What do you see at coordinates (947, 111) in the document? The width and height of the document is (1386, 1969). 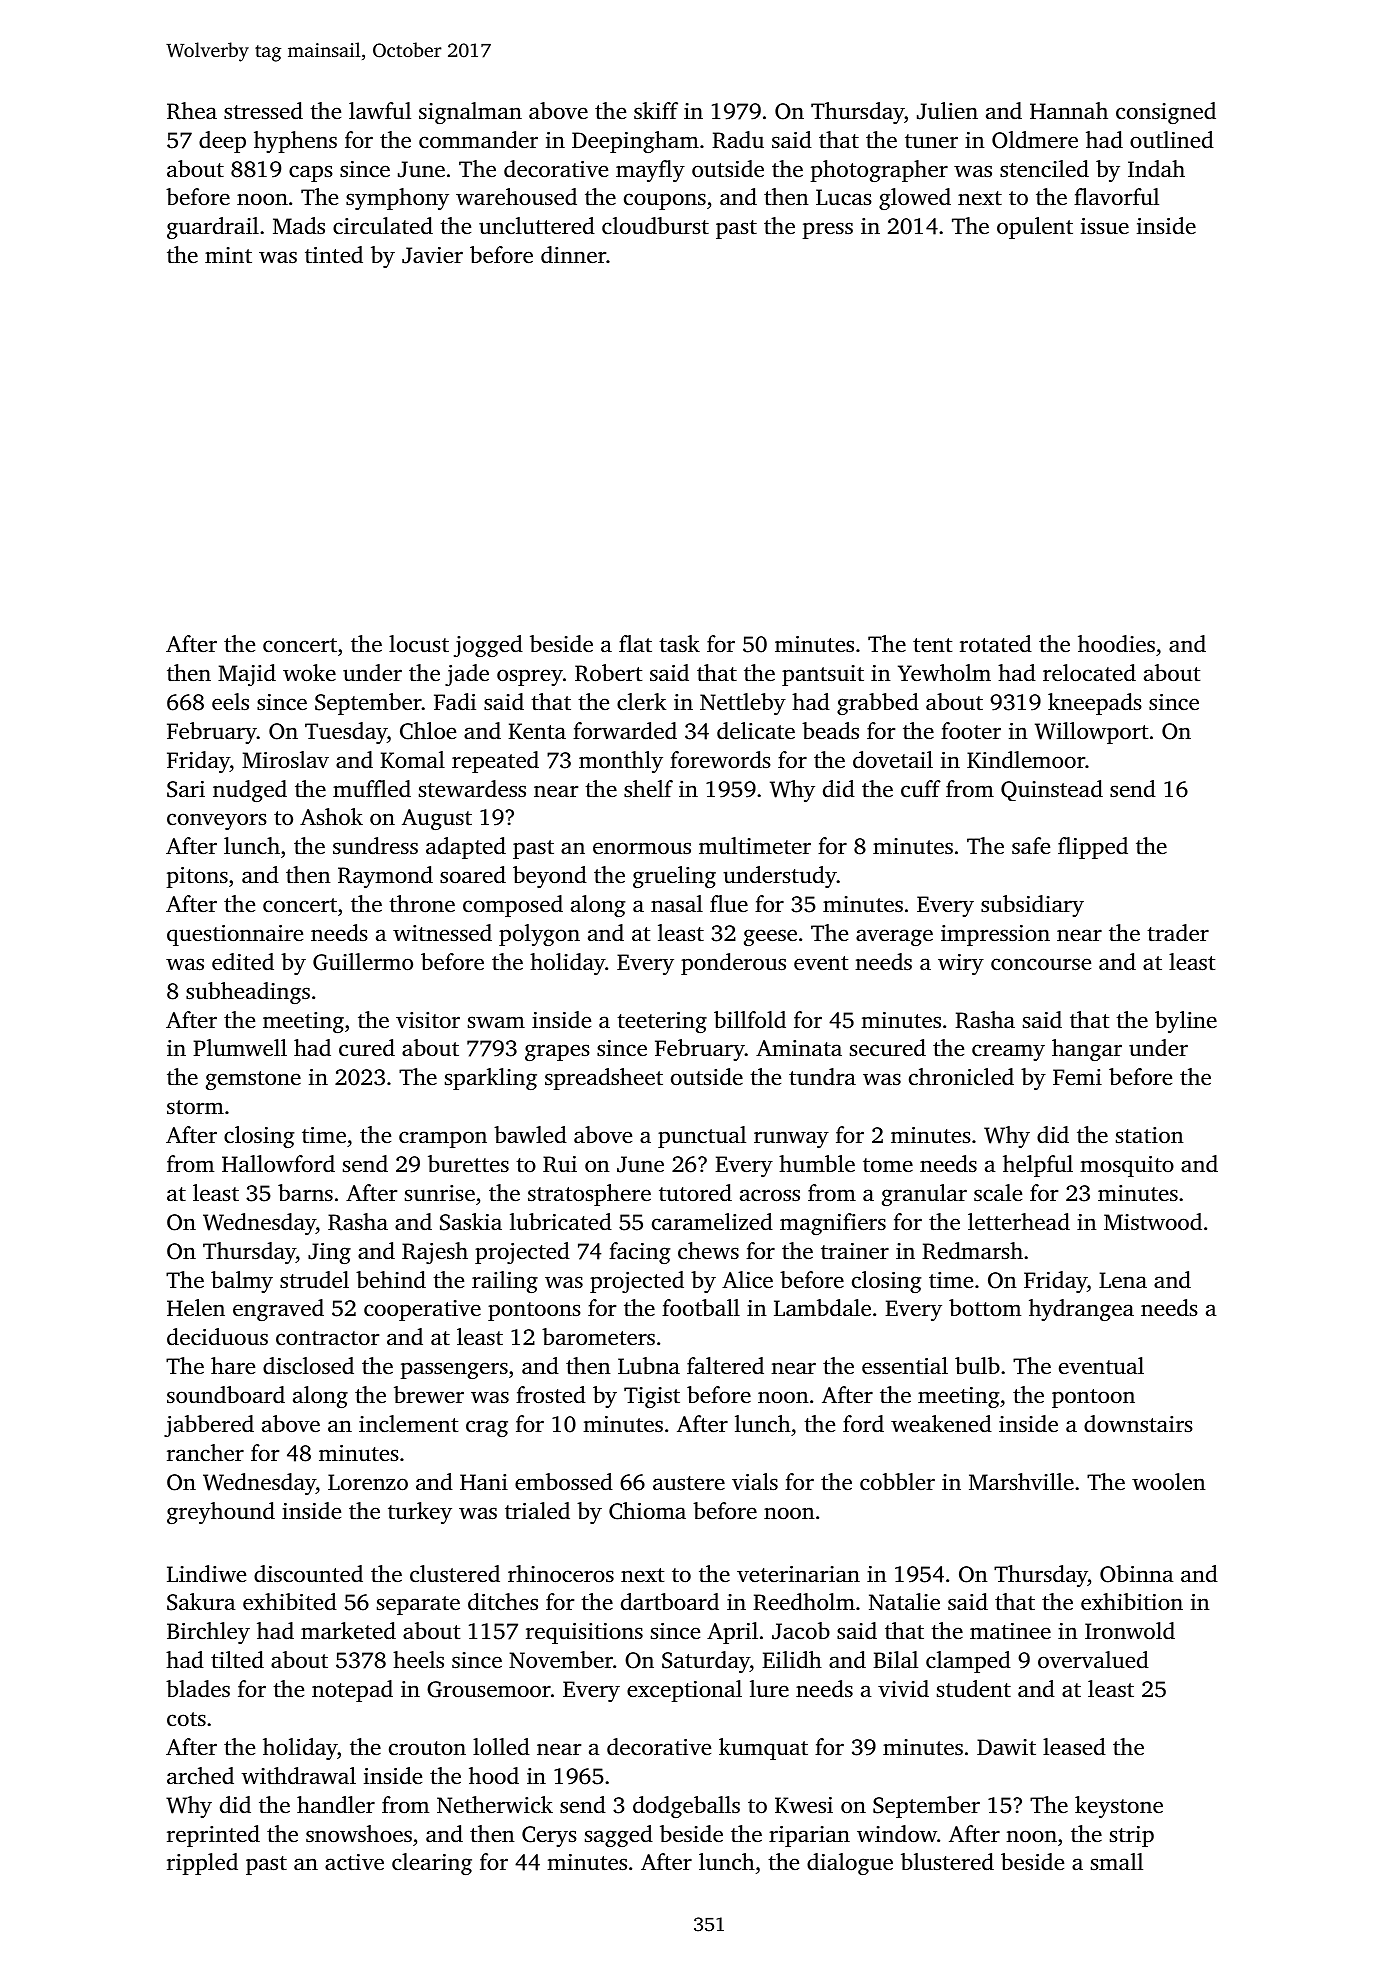 I see `Julien` at bounding box center [947, 111].
